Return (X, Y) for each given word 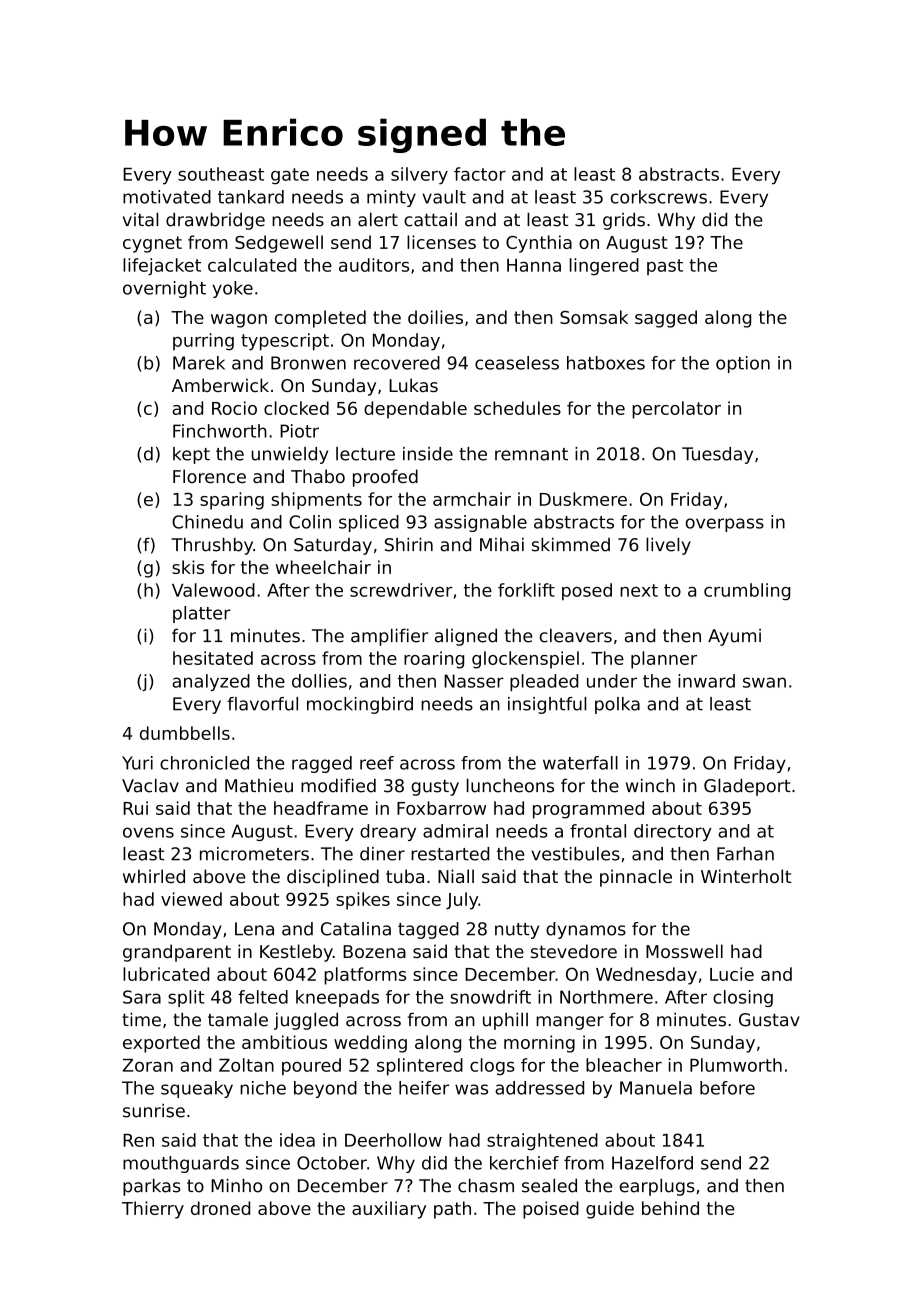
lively (668, 546)
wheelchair (323, 567)
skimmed (571, 544)
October (332, 1163)
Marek (199, 363)
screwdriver (401, 590)
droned (220, 1208)
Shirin (409, 544)
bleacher (624, 1065)
